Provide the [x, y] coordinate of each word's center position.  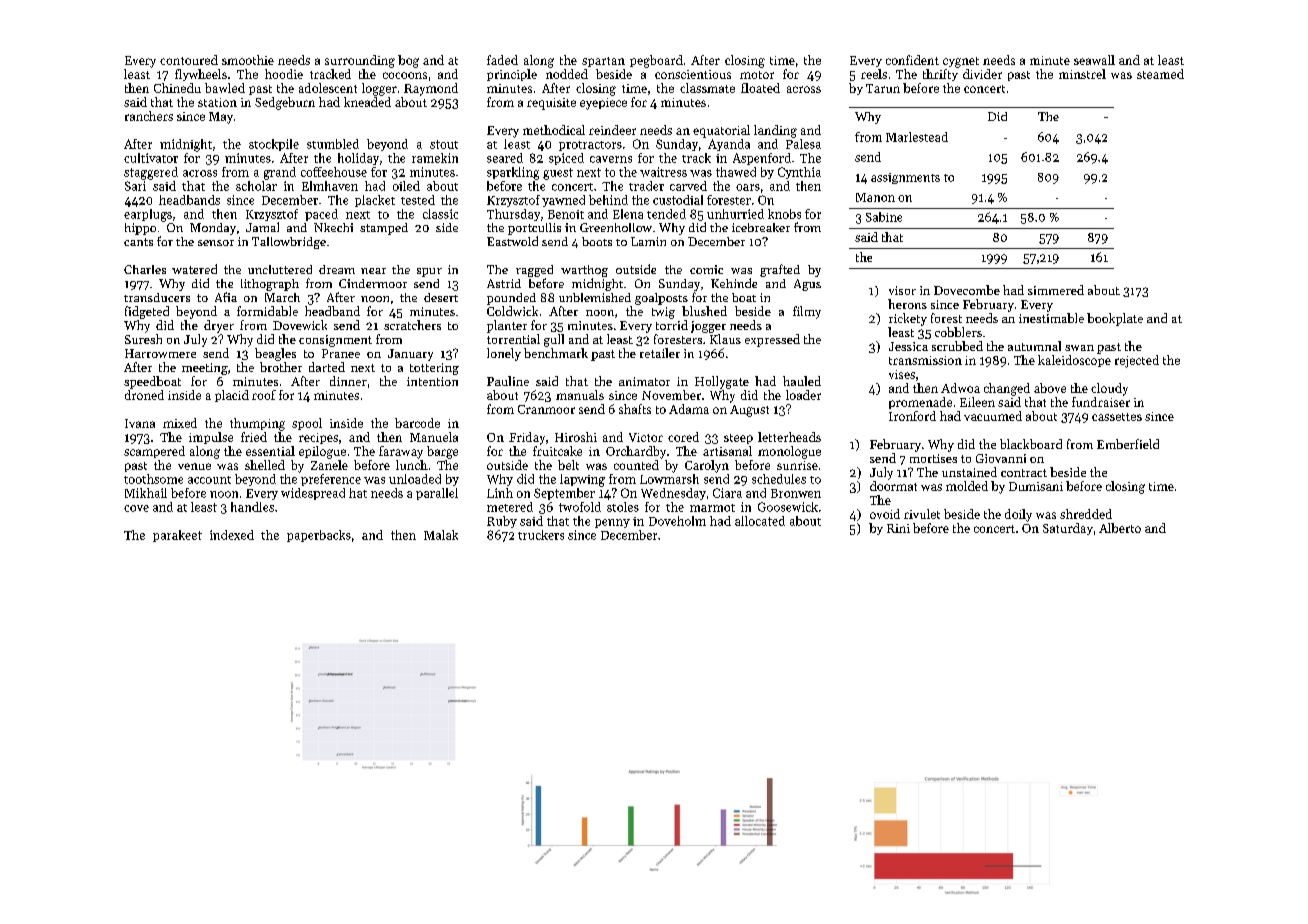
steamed [1160, 74]
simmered [1056, 290]
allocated [760, 521]
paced [321, 215]
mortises [933, 458]
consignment [335, 341]
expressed [772, 340]
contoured [189, 60]
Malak [441, 535]
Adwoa [960, 388]
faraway [401, 452]
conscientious [693, 74]
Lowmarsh [669, 479]
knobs [784, 214]
